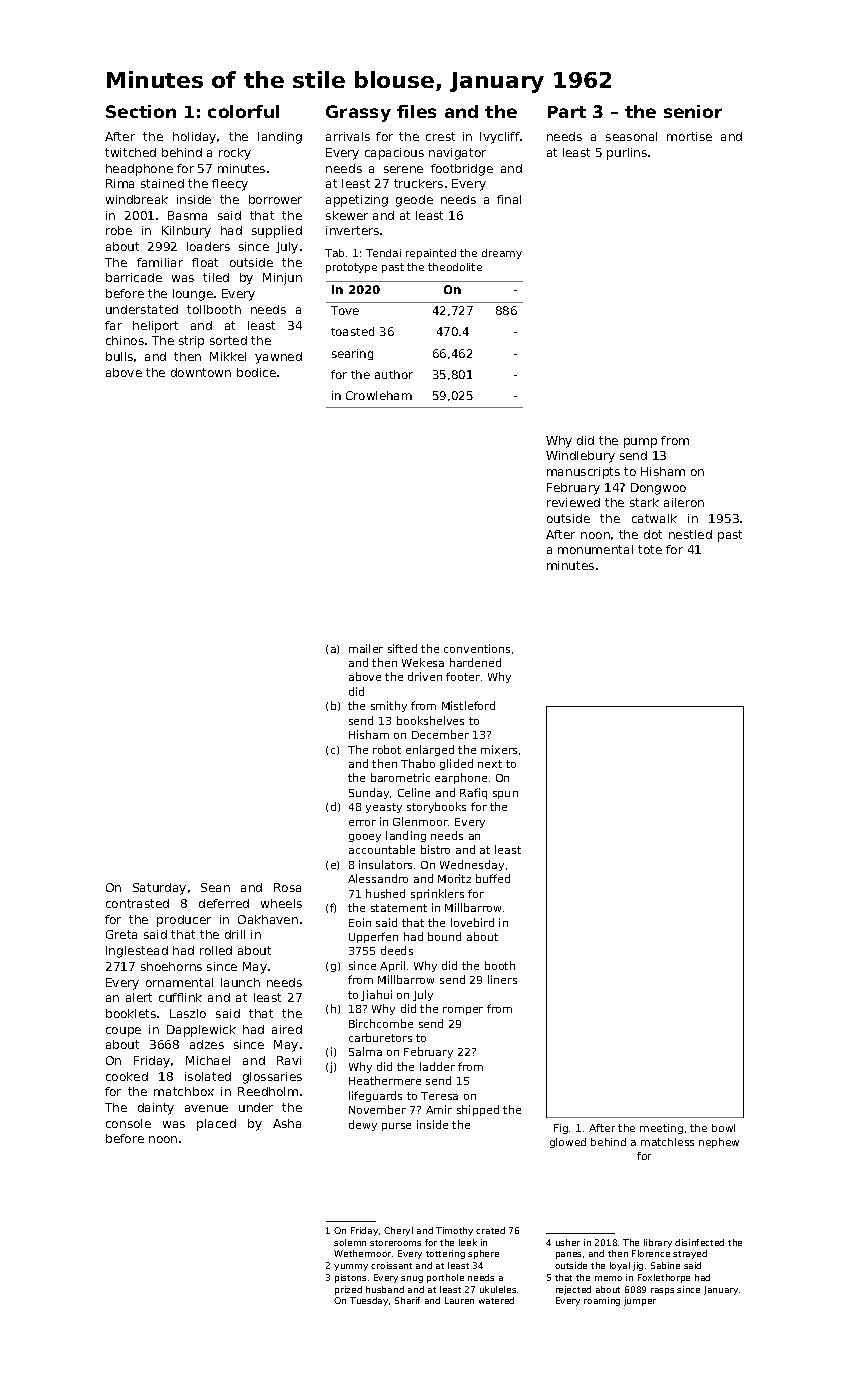  Describe the element at coordinates (420, 821) in the screenshot. I see `Glenmoor` at that location.
